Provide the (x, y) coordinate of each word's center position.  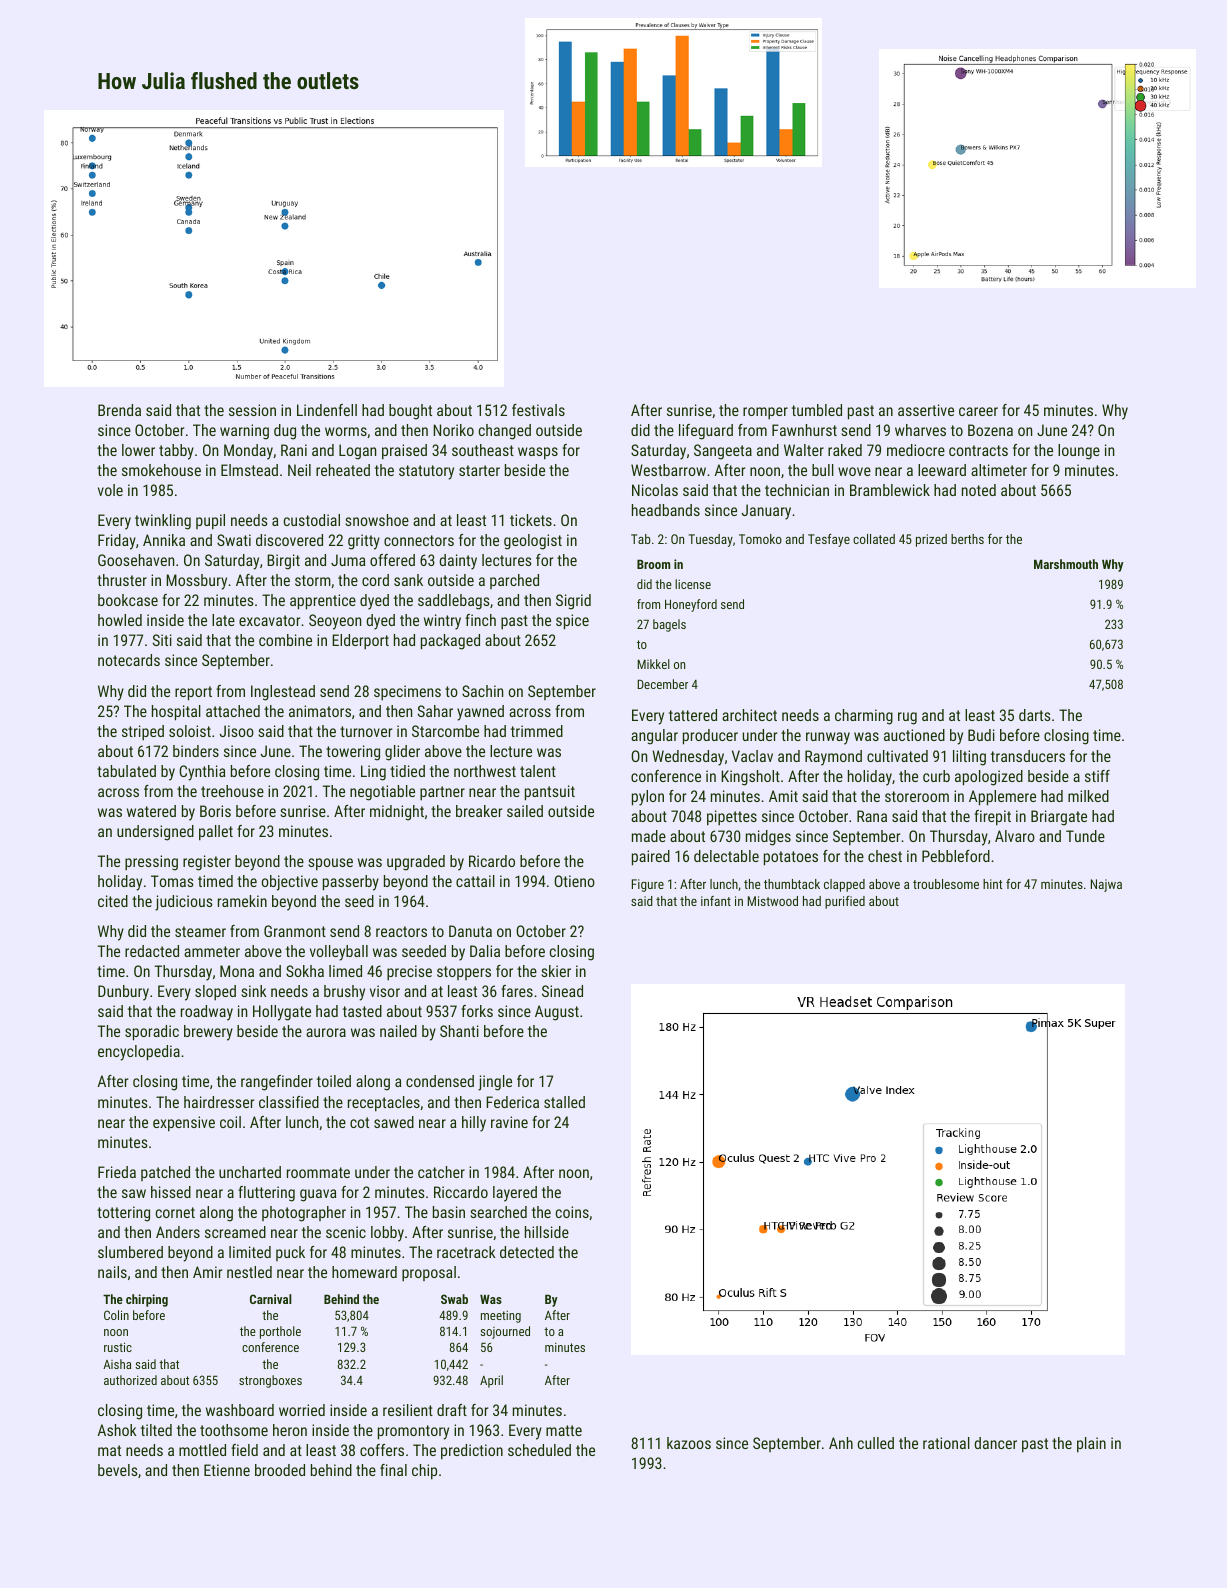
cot (359, 1122)
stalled (564, 1102)
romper (765, 413)
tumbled (817, 410)
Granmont (295, 931)
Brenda (119, 410)
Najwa (1106, 885)
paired (651, 858)
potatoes (791, 858)
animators (320, 711)
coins (572, 1212)
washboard (240, 1410)
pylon (648, 798)
